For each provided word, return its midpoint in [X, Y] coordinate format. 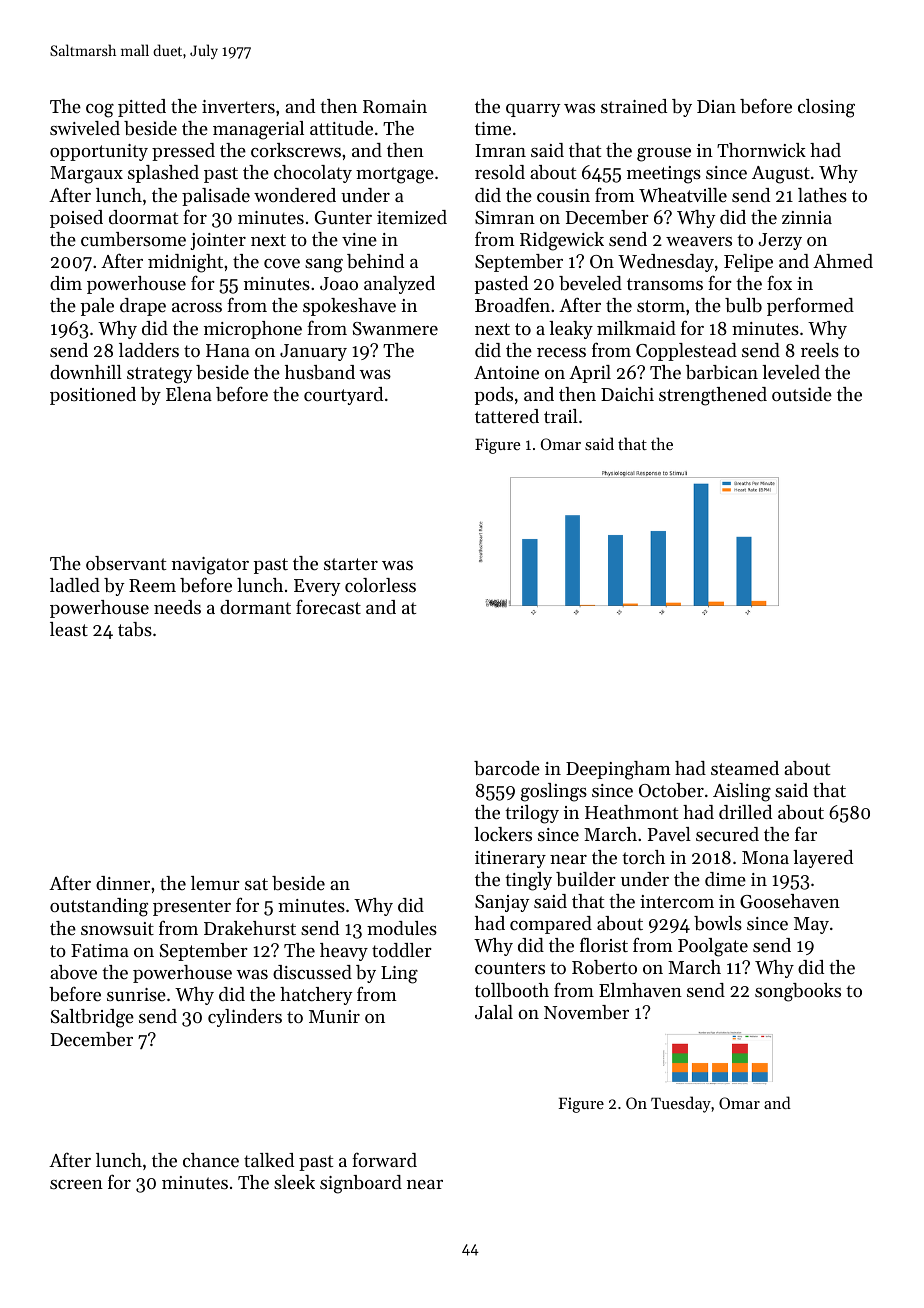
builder [586, 879]
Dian [716, 106]
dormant [255, 607]
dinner [123, 883]
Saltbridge [92, 1018]
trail [561, 416]
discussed [312, 972]
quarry [533, 110]
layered [823, 859]
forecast [328, 606]
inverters [238, 106]
